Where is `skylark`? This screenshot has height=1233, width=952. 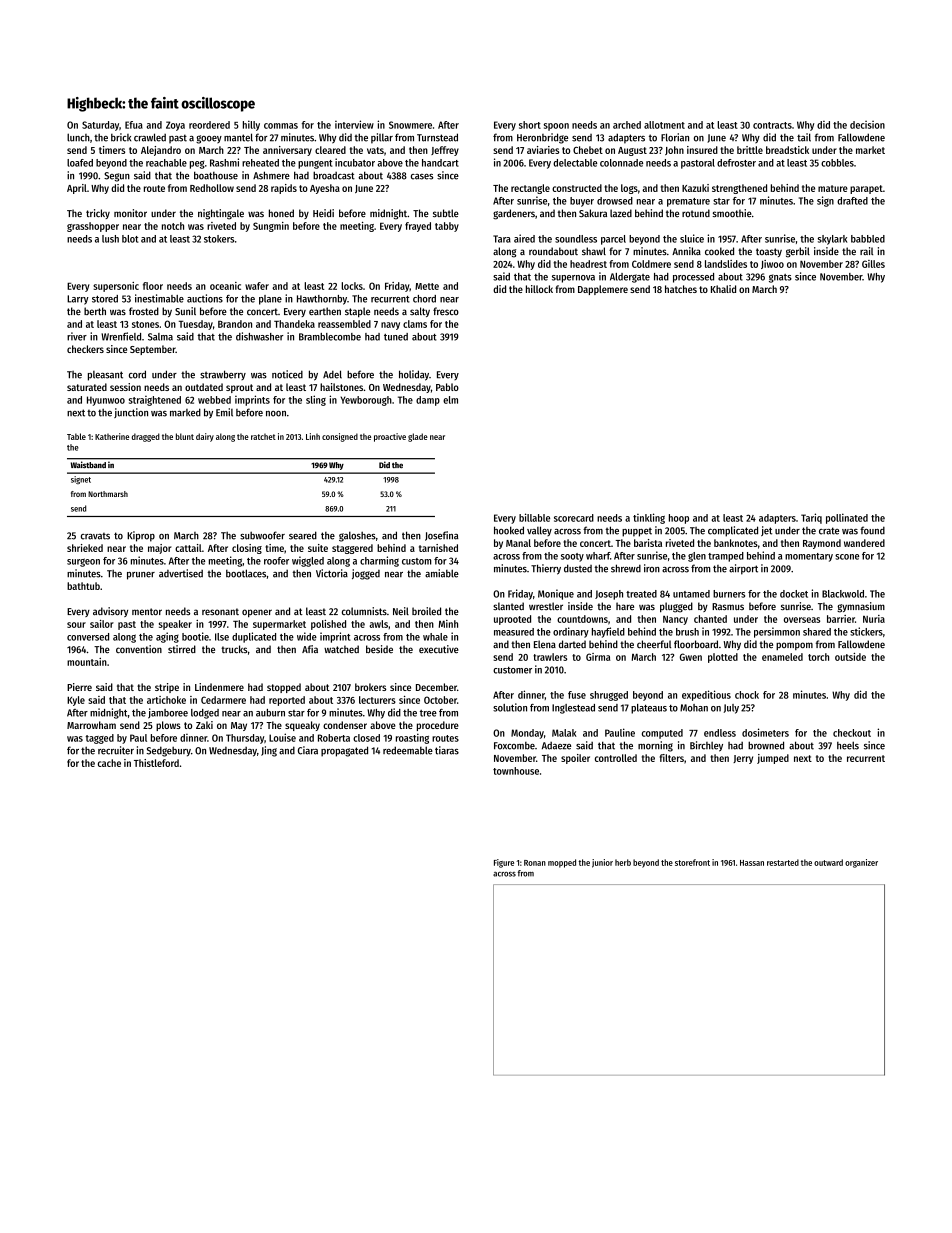 skylark is located at coordinates (832, 240).
